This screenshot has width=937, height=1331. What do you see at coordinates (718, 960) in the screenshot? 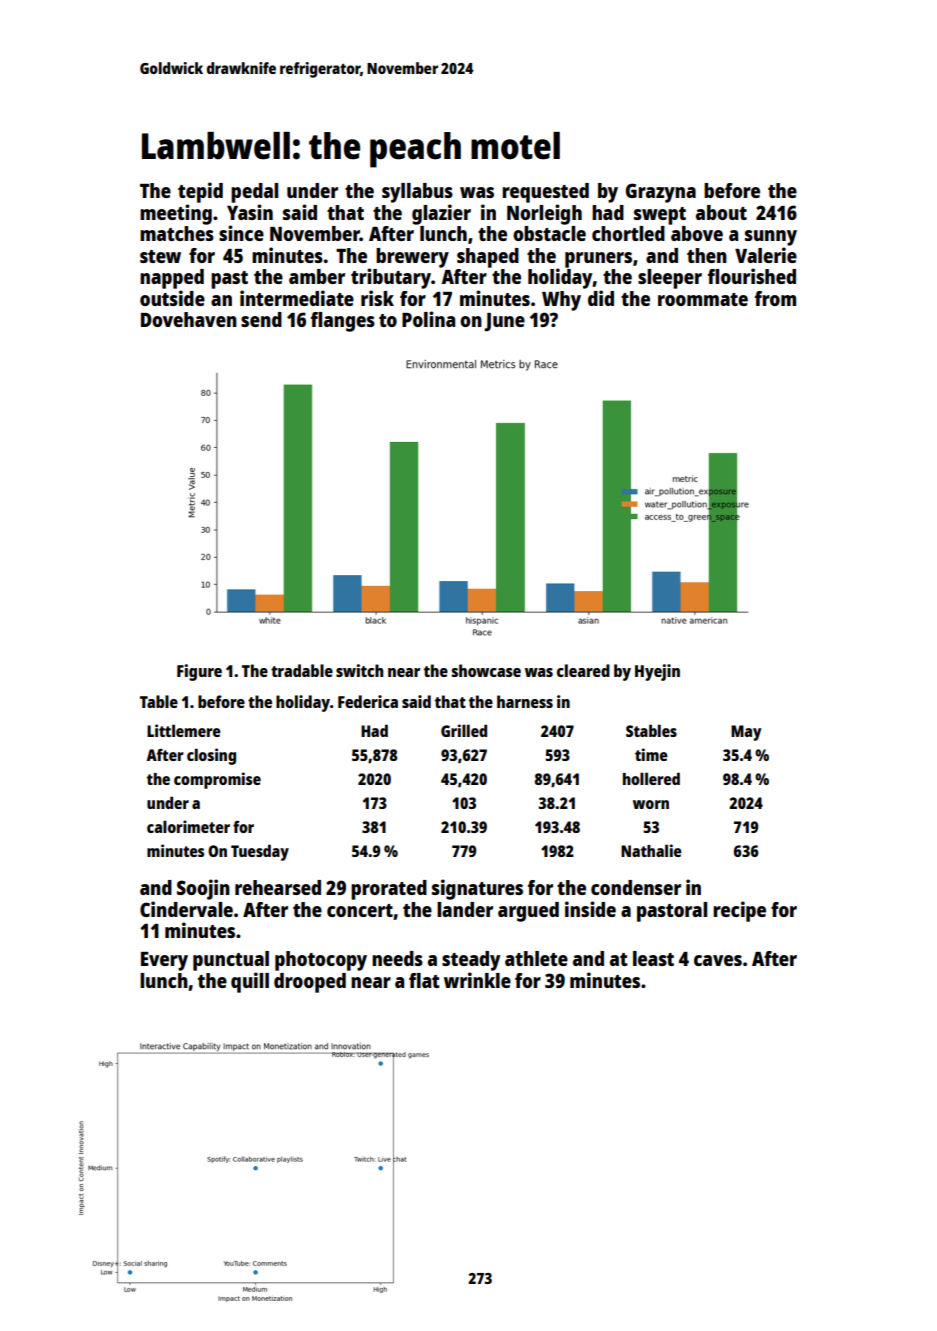
I see `caves` at bounding box center [718, 960].
